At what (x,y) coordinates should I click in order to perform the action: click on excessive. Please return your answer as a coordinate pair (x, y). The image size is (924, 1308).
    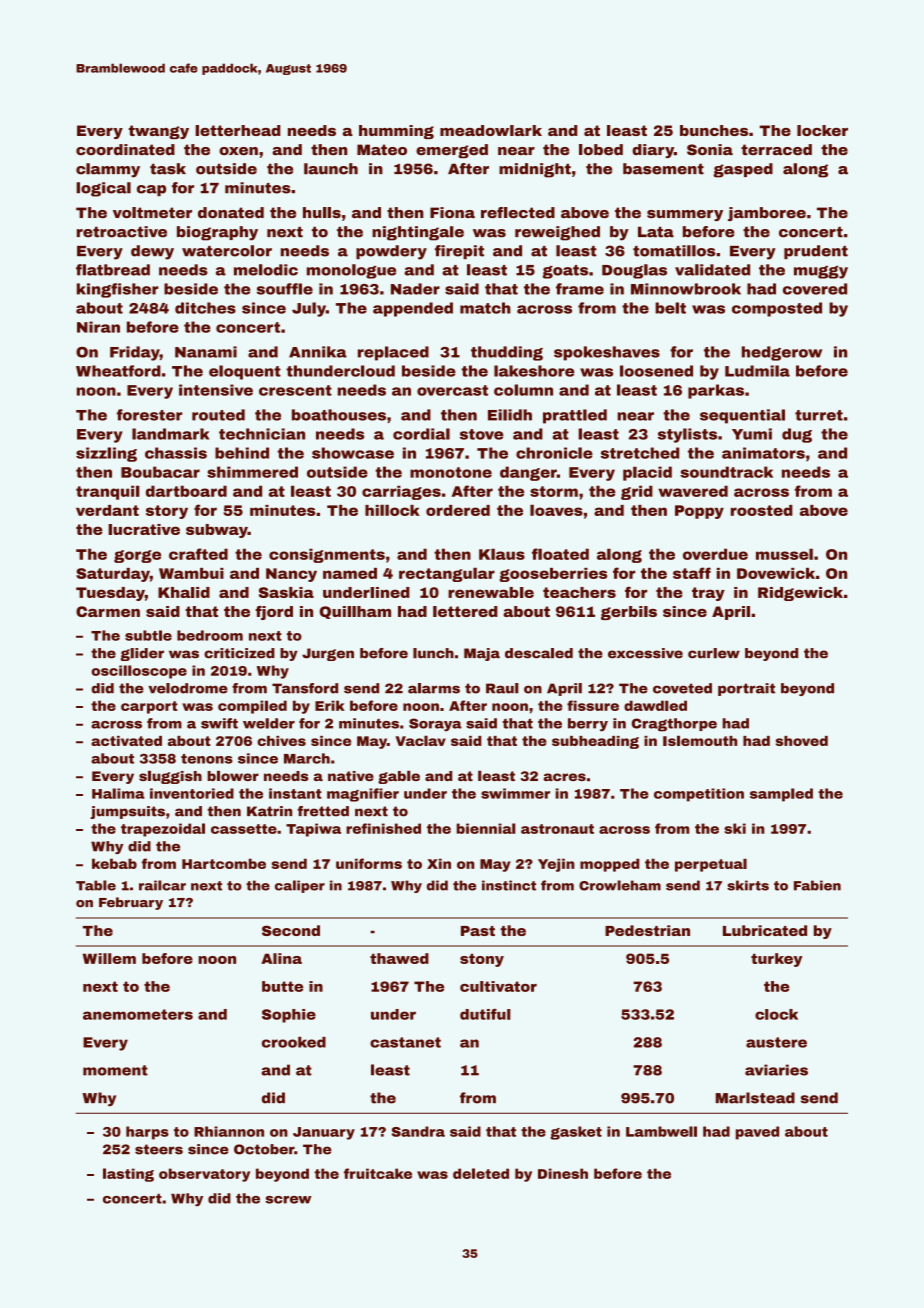
    Looking at the image, I should click on (645, 653).
